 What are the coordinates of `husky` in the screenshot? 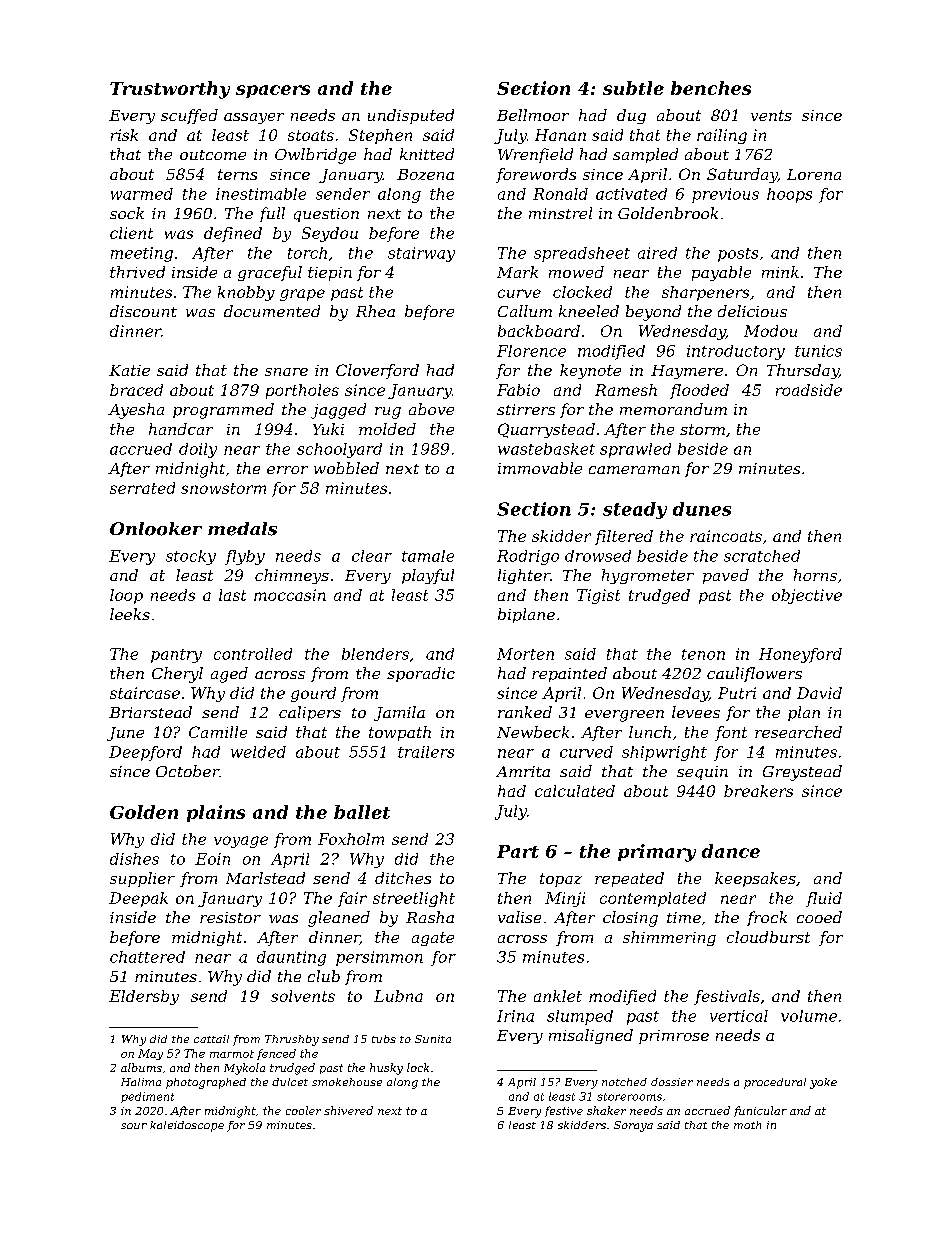 It's located at (386, 1069).
